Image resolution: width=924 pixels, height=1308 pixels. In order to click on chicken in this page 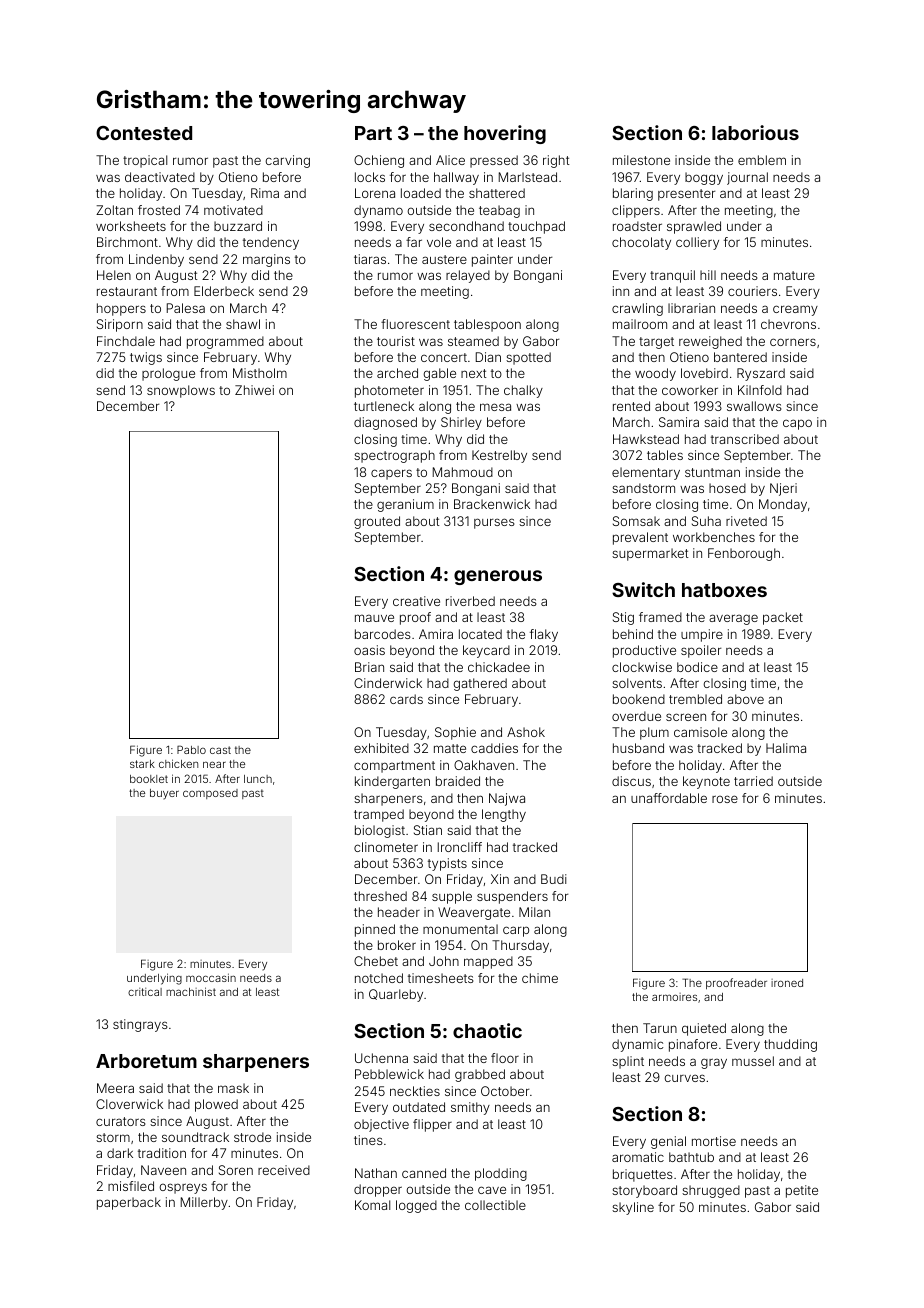, I will do `click(178, 763)`.
